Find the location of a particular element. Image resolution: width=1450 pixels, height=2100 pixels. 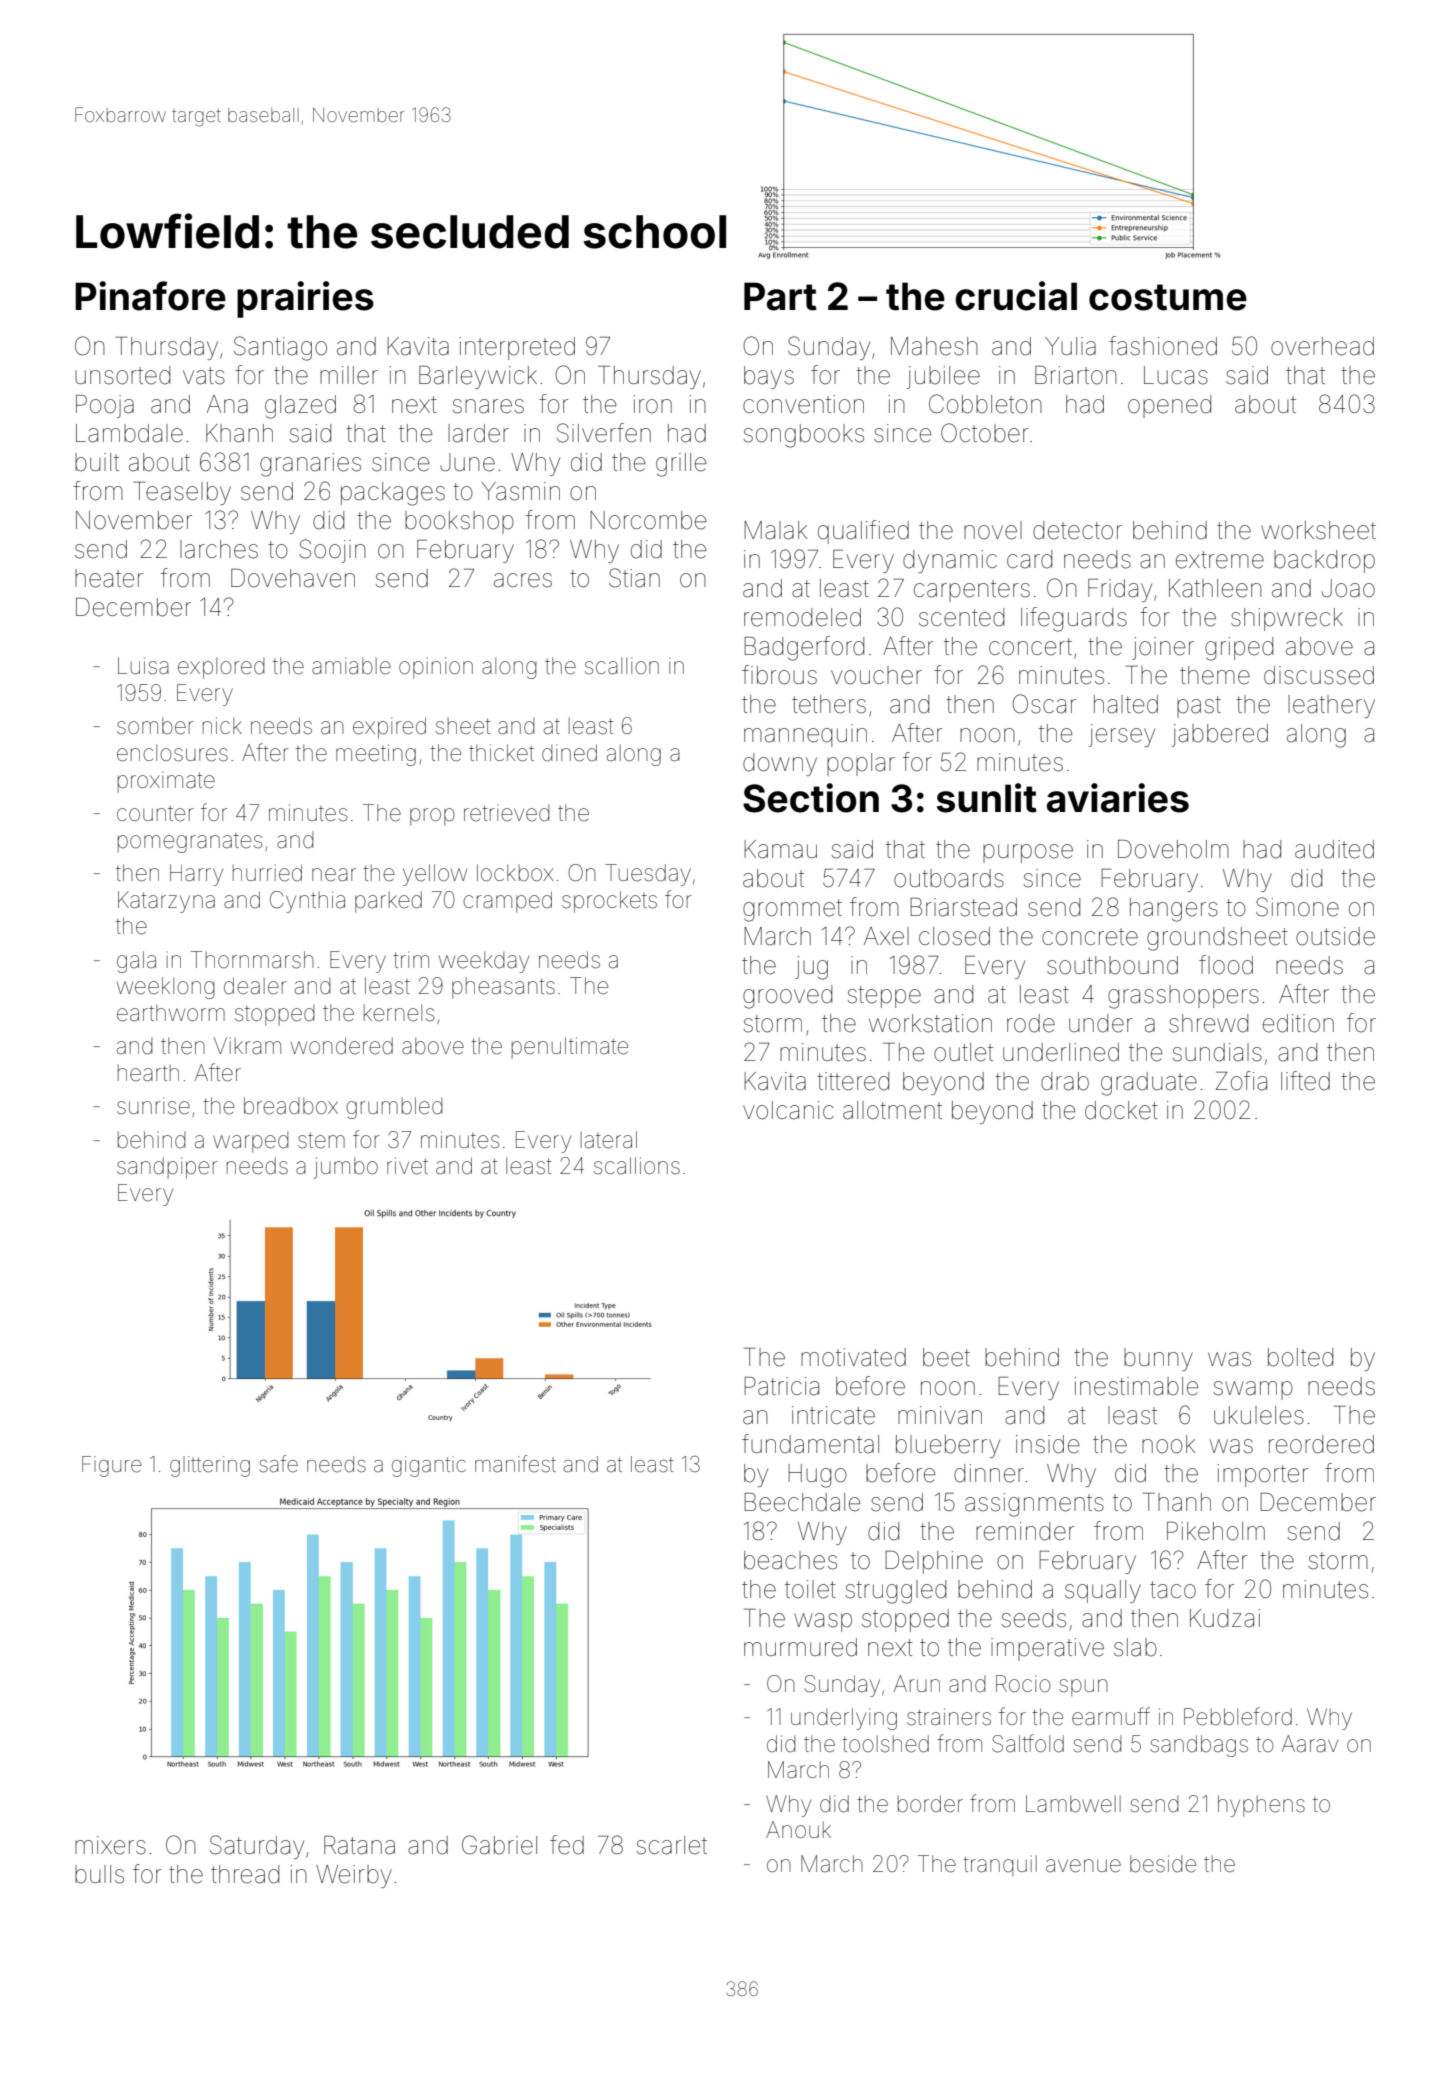

tethers is located at coordinates (829, 704).
